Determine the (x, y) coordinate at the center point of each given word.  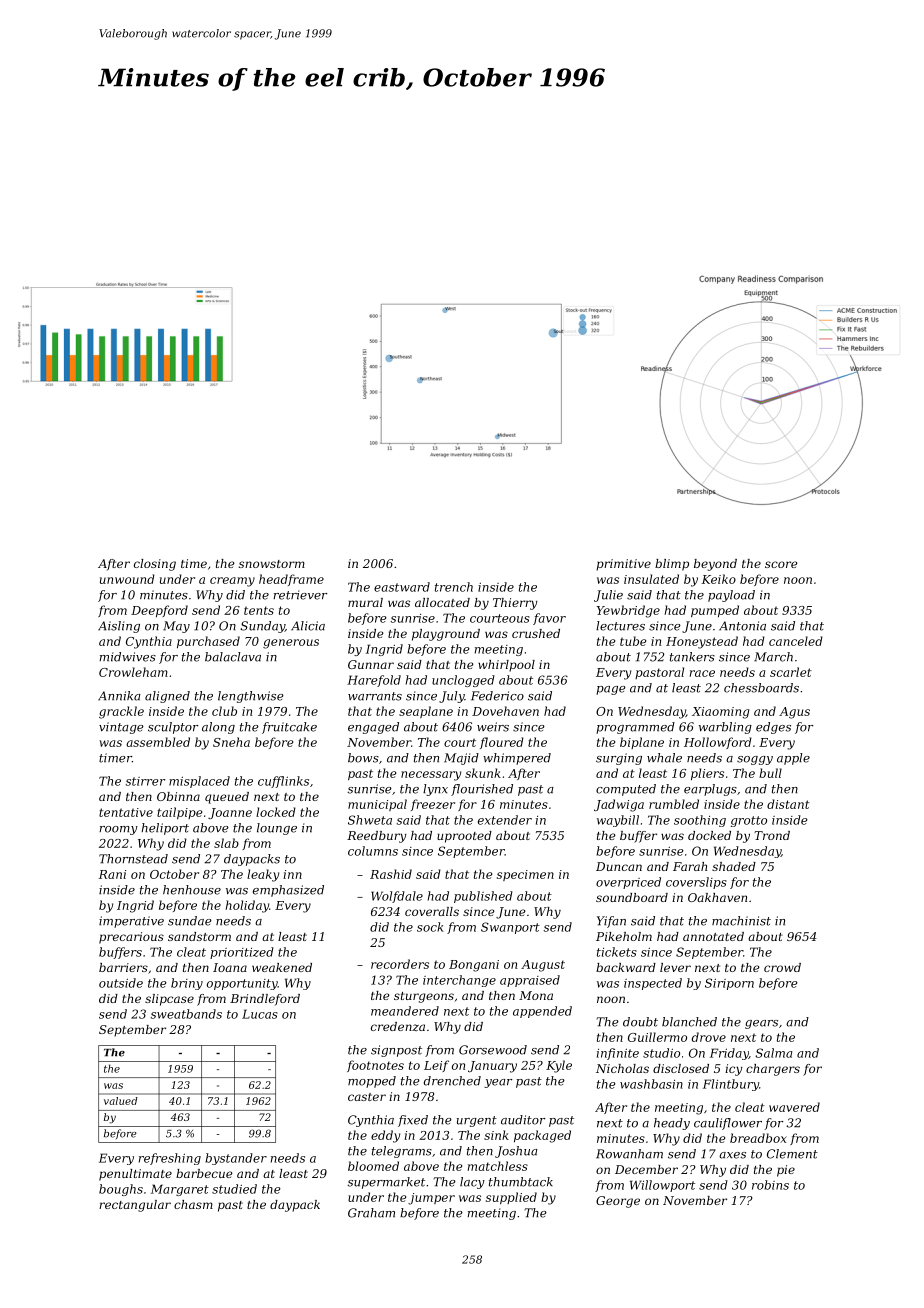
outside (121, 983)
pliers (707, 774)
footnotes (375, 1066)
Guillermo (657, 1037)
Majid (461, 759)
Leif (436, 1066)
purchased (208, 642)
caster (367, 1097)
